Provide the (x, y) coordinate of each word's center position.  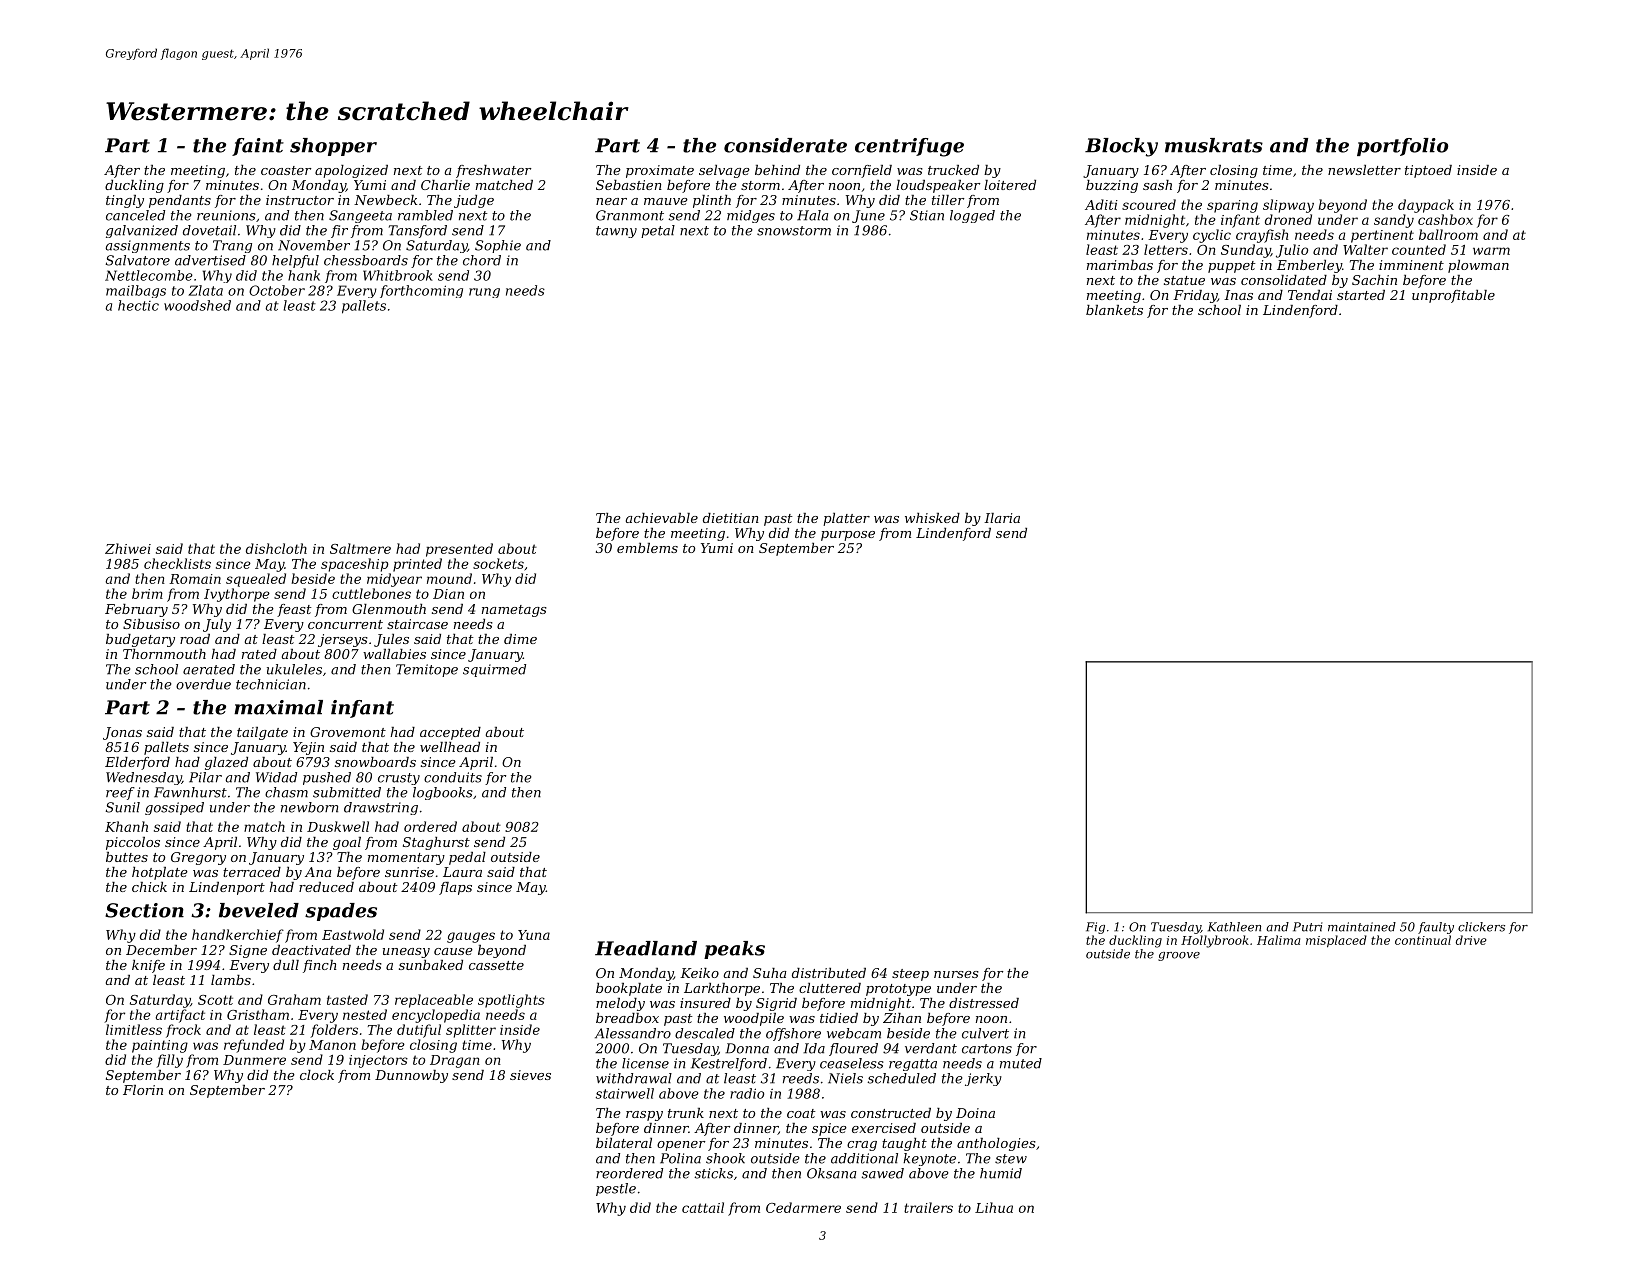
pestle (616, 1189)
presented (459, 550)
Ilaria (1002, 518)
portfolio (1402, 147)
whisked (932, 518)
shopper (333, 147)
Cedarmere (803, 1207)
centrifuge (909, 147)
